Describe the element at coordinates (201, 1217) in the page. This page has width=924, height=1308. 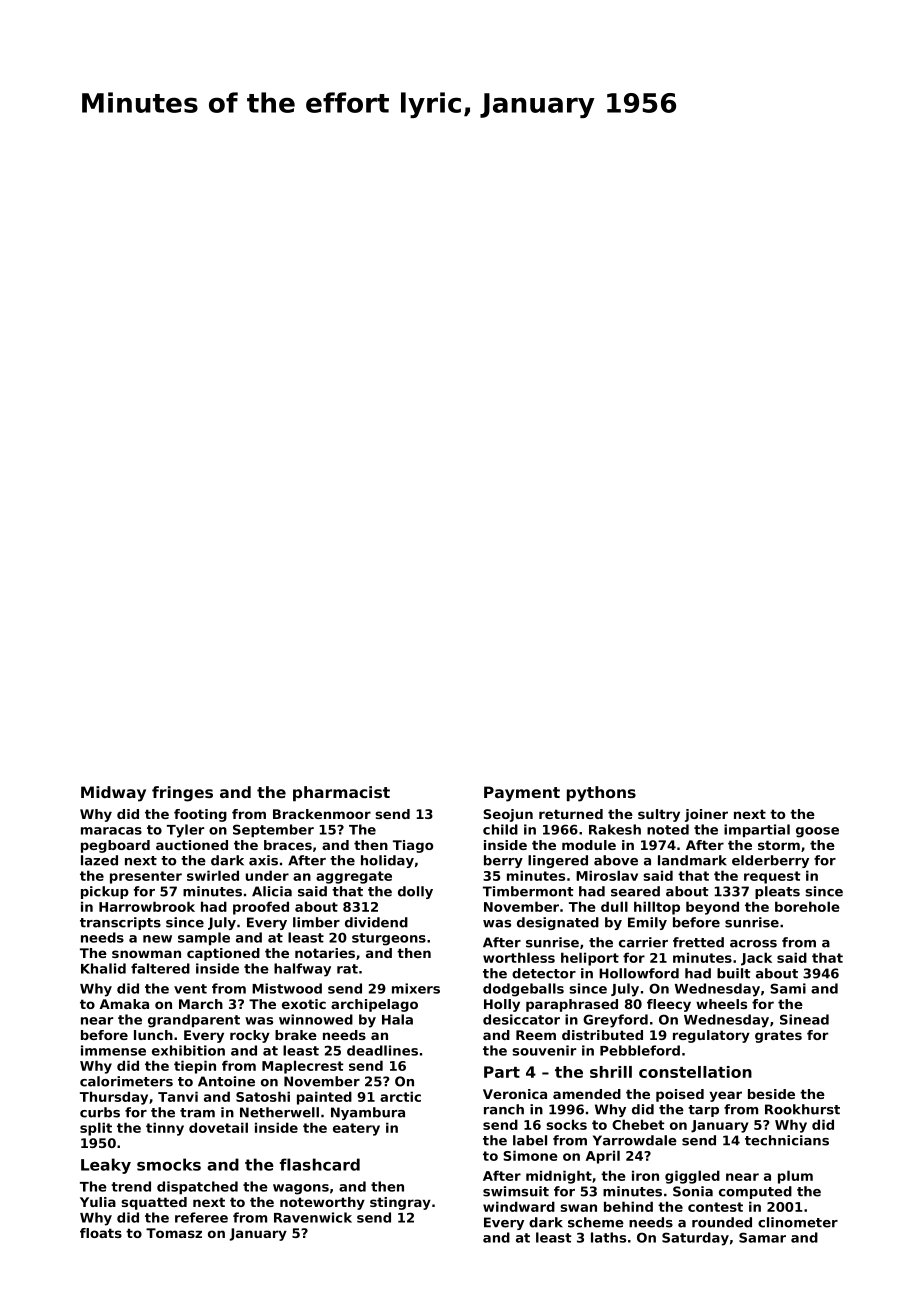
I see `referee` at that location.
